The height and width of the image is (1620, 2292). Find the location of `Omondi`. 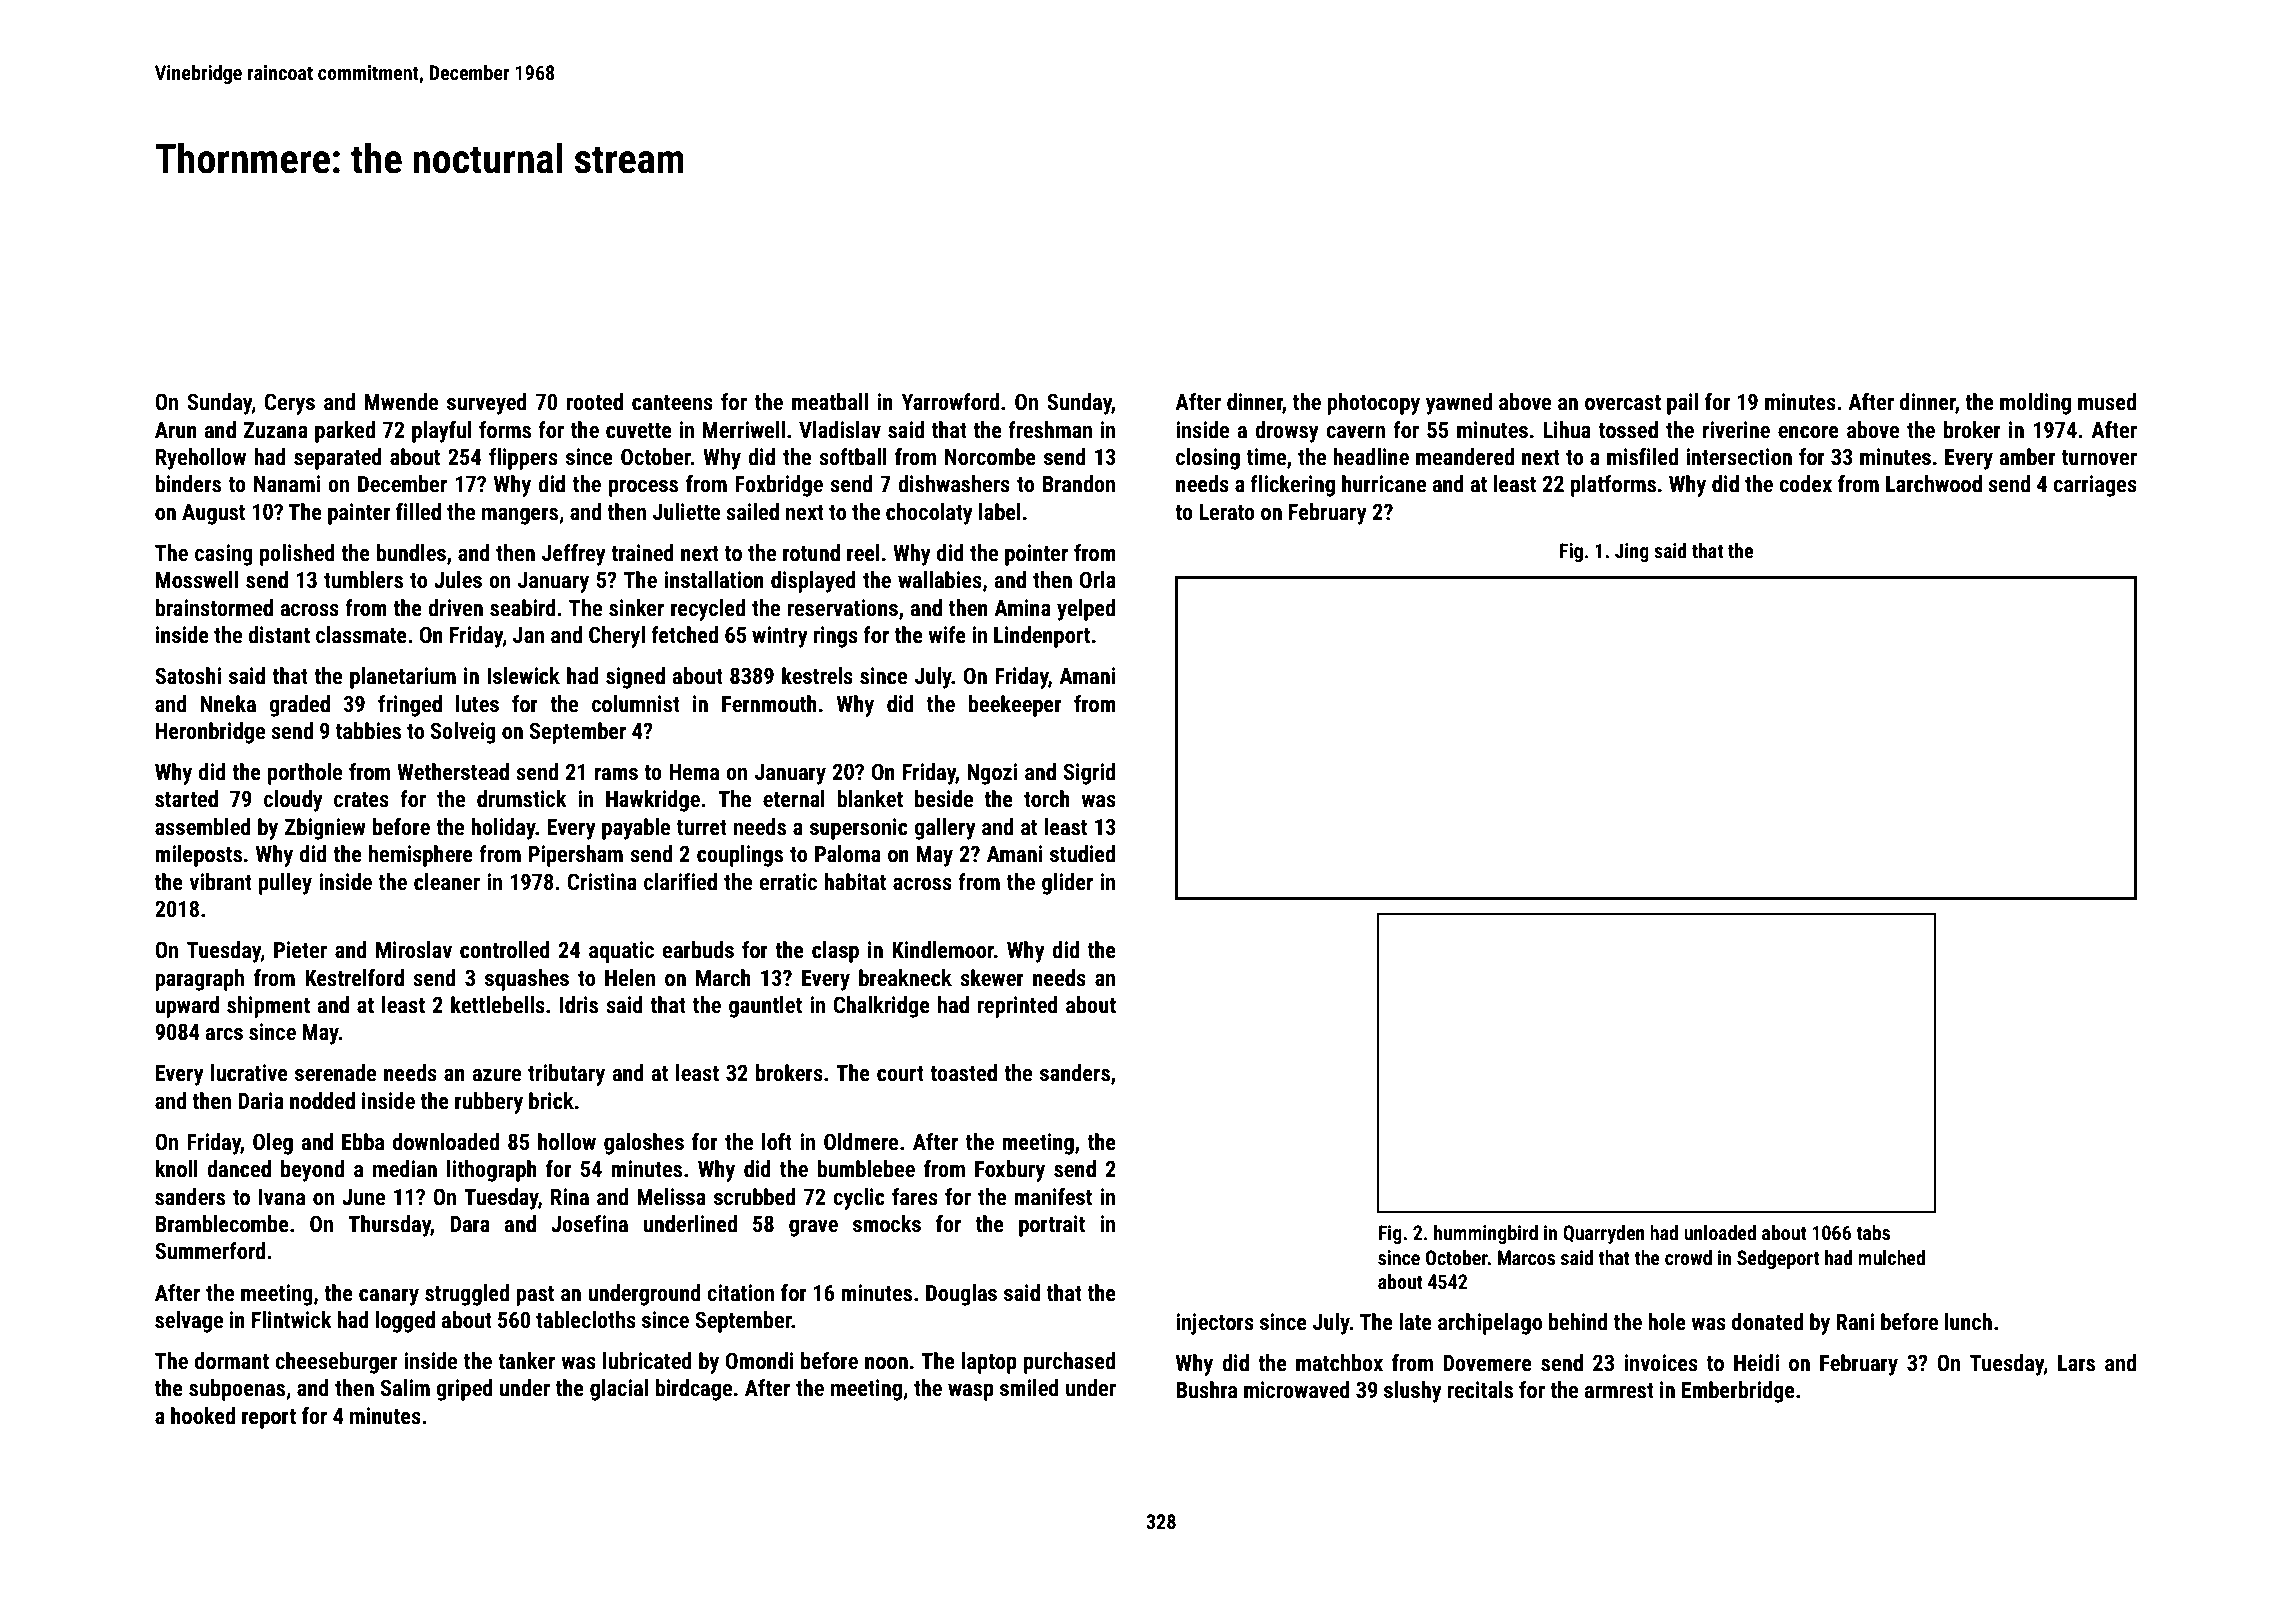

Omondi is located at coordinates (759, 1361).
